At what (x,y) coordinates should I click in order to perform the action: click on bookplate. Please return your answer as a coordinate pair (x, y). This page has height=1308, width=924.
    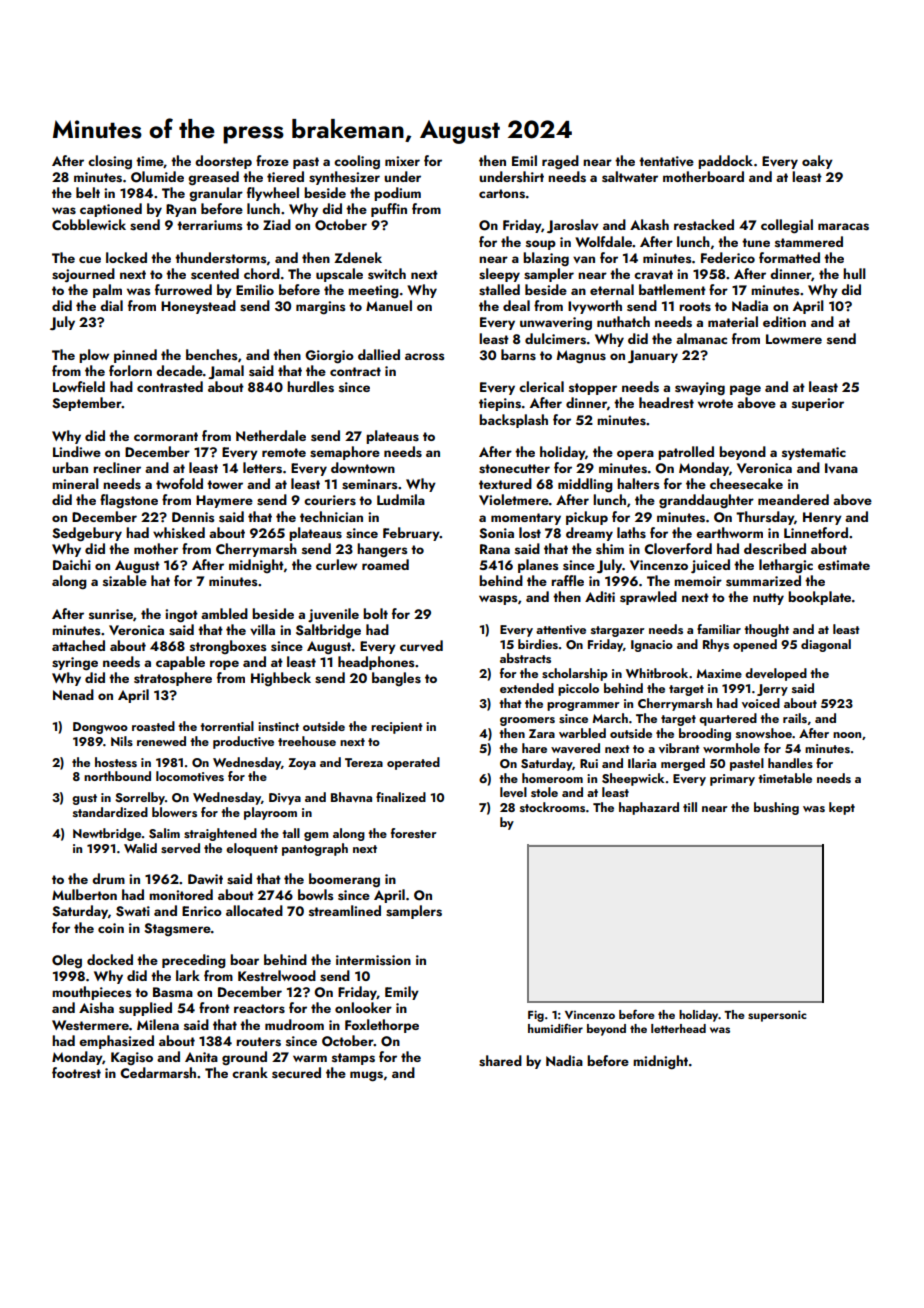
    Looking at the image, I should click on (819, 598).
